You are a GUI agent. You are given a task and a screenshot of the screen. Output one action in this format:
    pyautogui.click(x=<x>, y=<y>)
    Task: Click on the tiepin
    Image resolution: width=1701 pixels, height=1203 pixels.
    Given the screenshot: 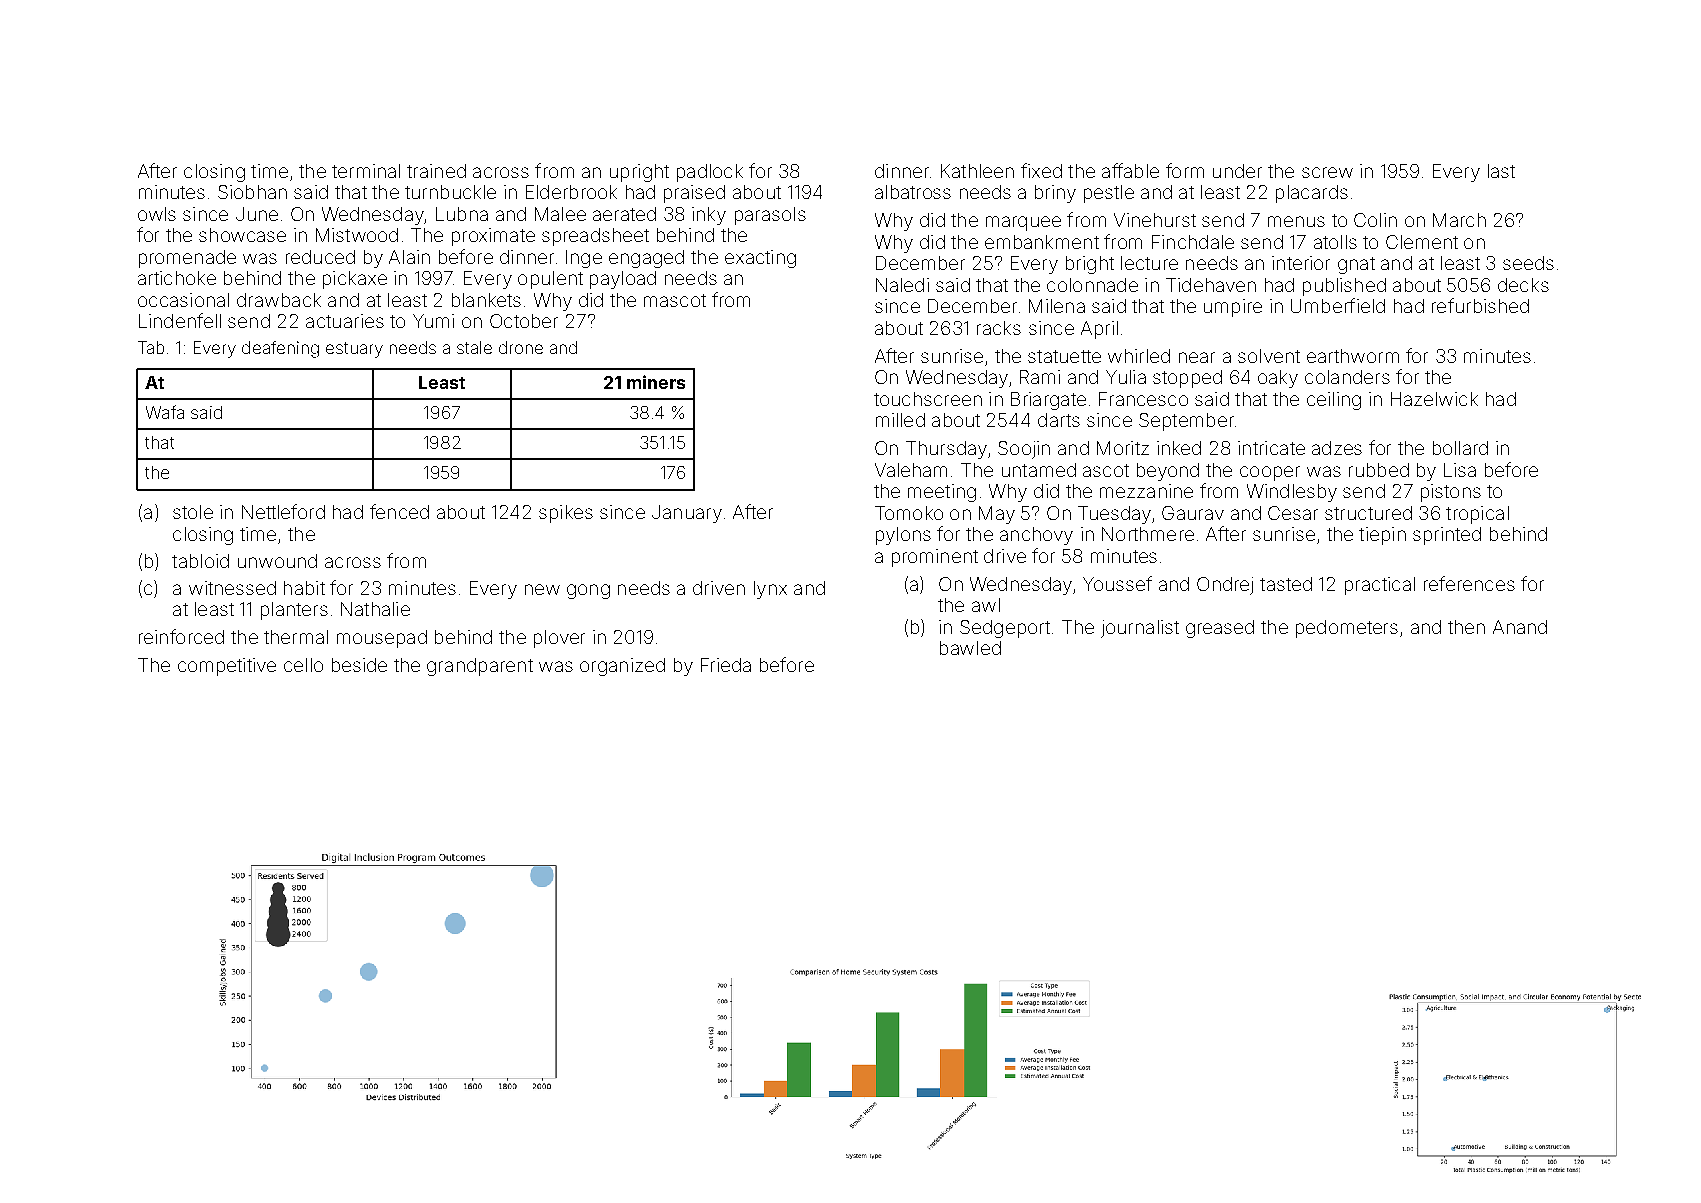 What is the action you would take?
    pyautogui.click(x=1382, y=536)
